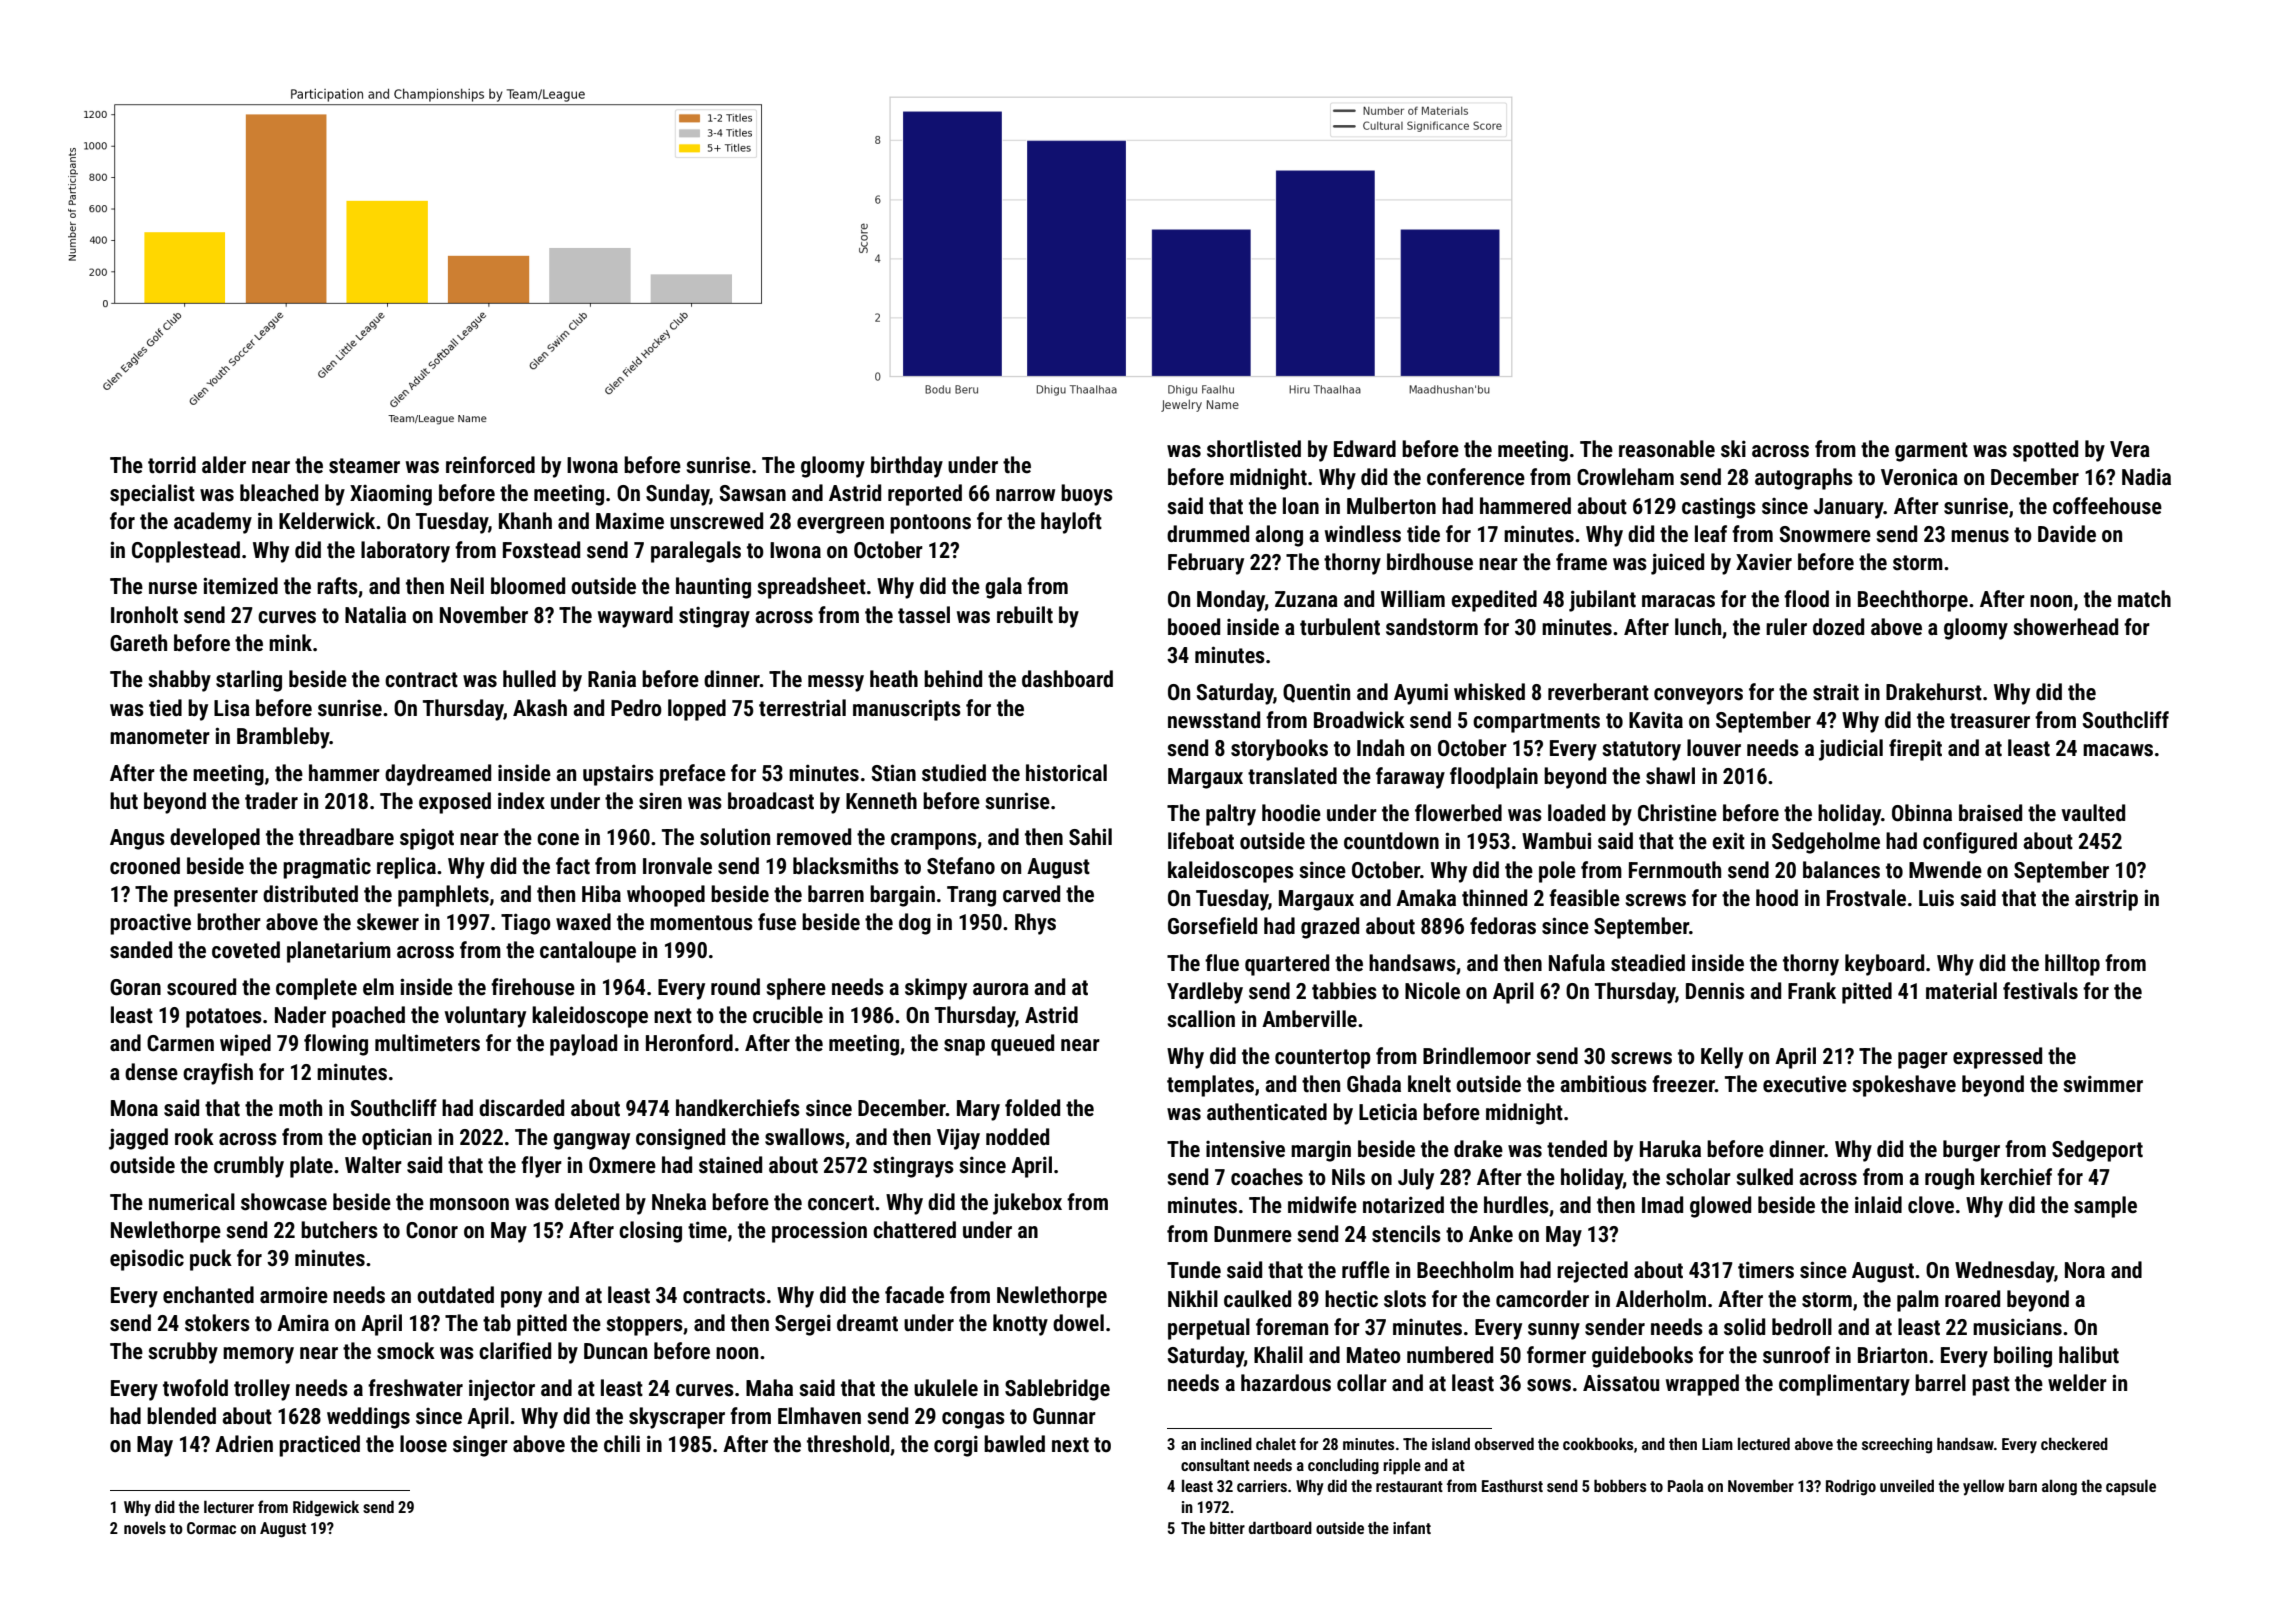 This document has width=2282, height=1614. I want to click on reasonable, so click(1667, 449).
